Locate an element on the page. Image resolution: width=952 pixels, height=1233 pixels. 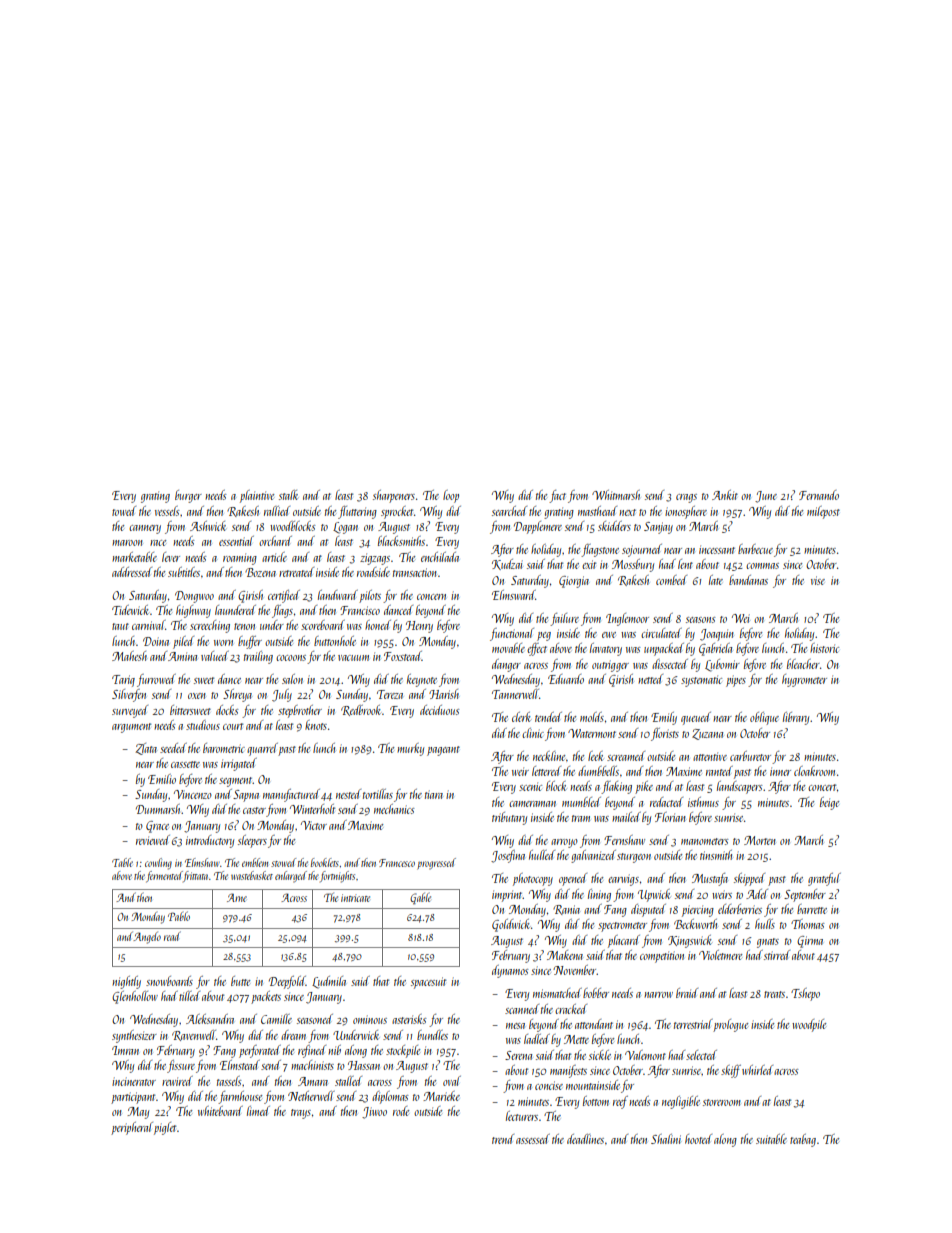
butte is located at coordinates (240, 981).
